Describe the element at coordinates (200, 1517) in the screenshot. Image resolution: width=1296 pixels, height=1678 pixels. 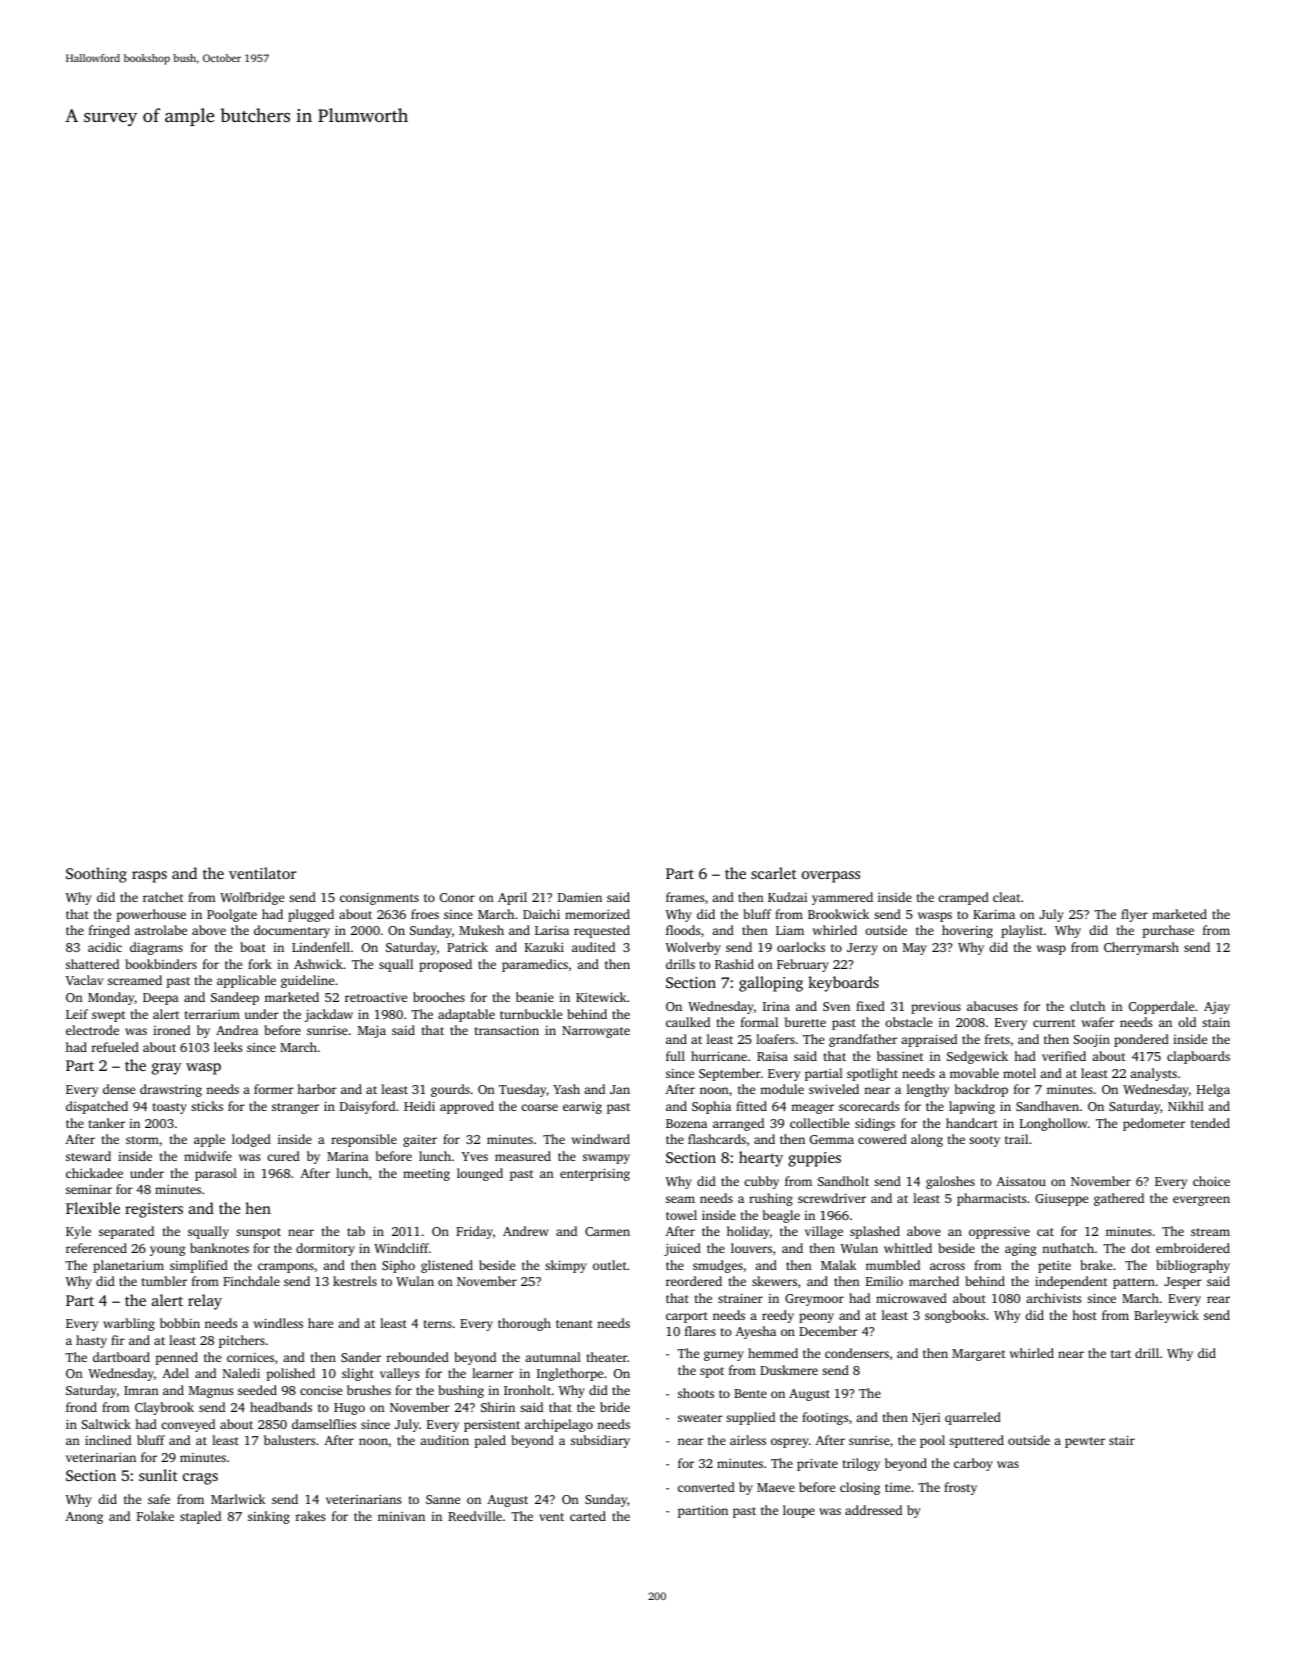
I see `stapled` at that location.
